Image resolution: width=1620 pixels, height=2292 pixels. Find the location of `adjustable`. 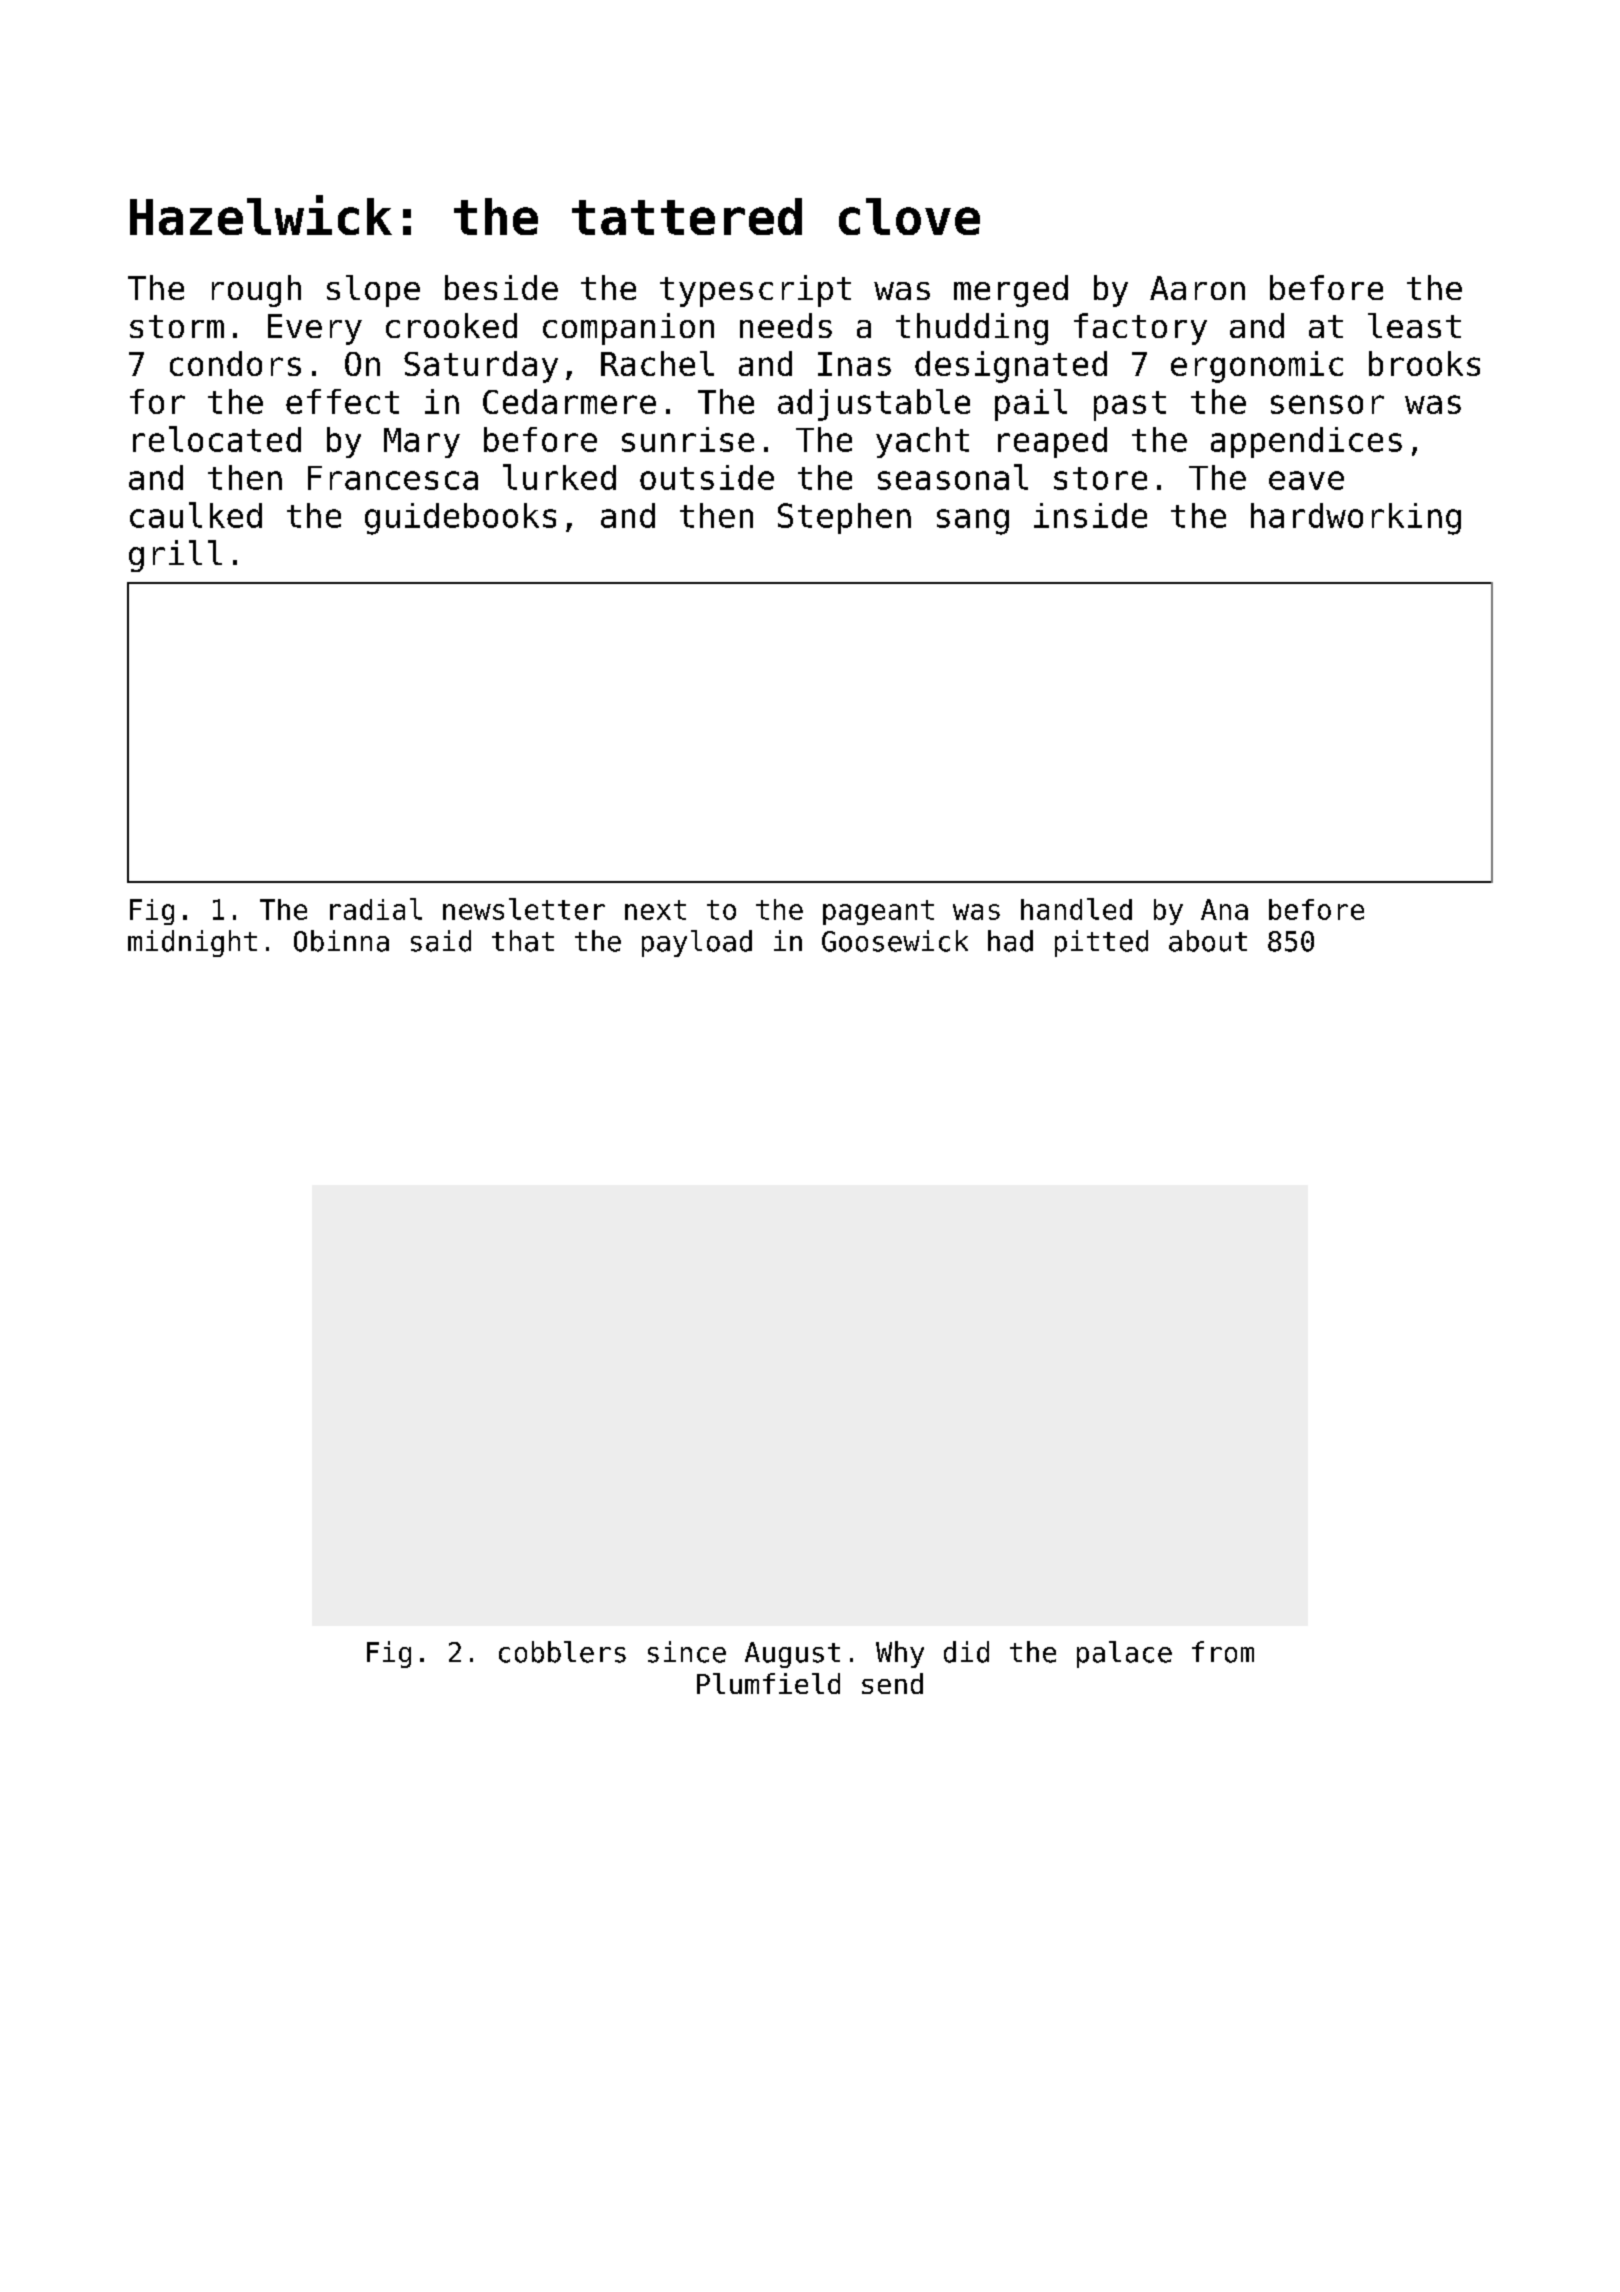

adjustable is located at coordinates (874, 405).
